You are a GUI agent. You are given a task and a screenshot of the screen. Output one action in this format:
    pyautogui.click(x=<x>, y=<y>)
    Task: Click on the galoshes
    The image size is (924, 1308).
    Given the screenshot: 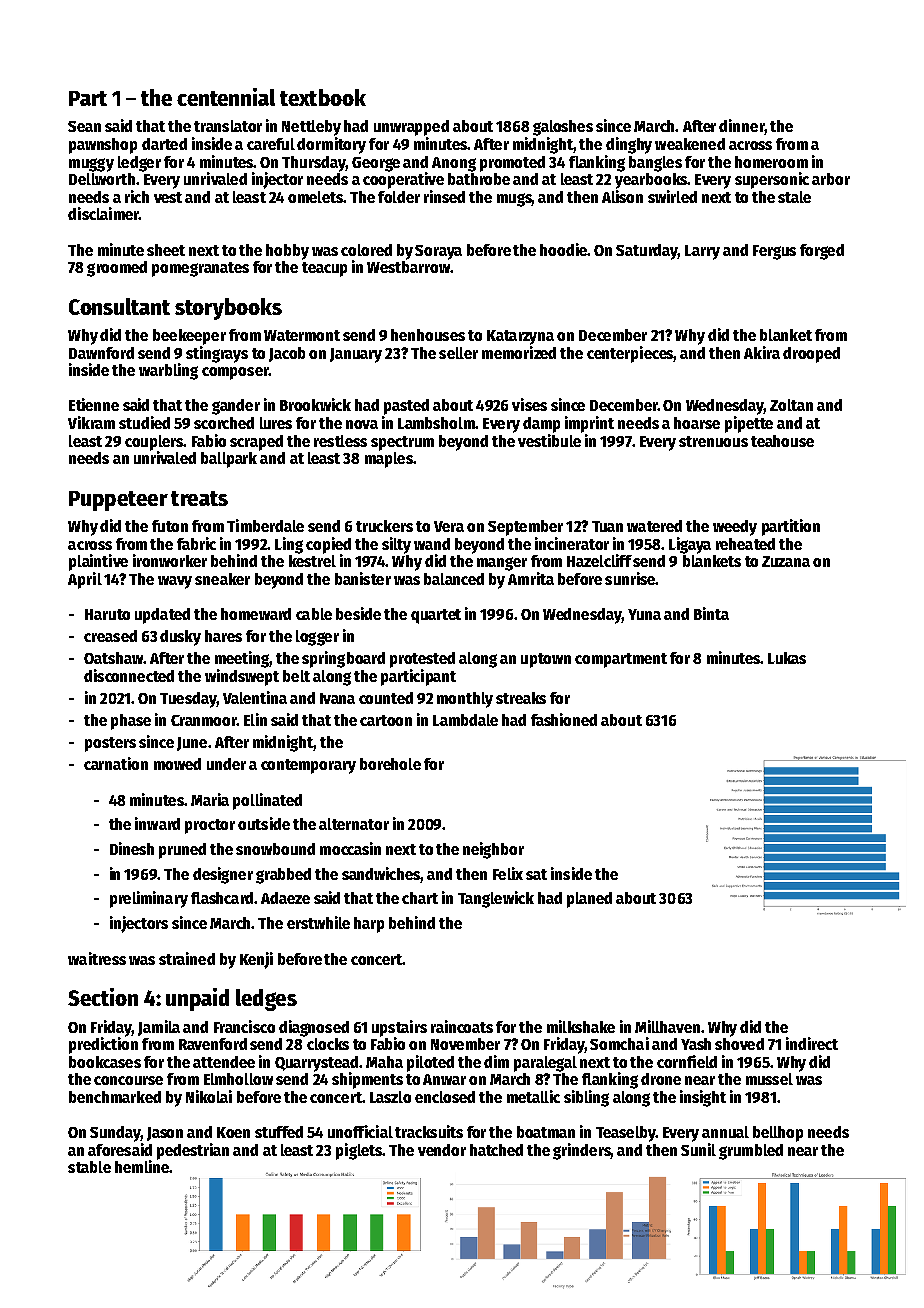 What is the action you would take?
    pyautogui.click(x=563, y=128)
